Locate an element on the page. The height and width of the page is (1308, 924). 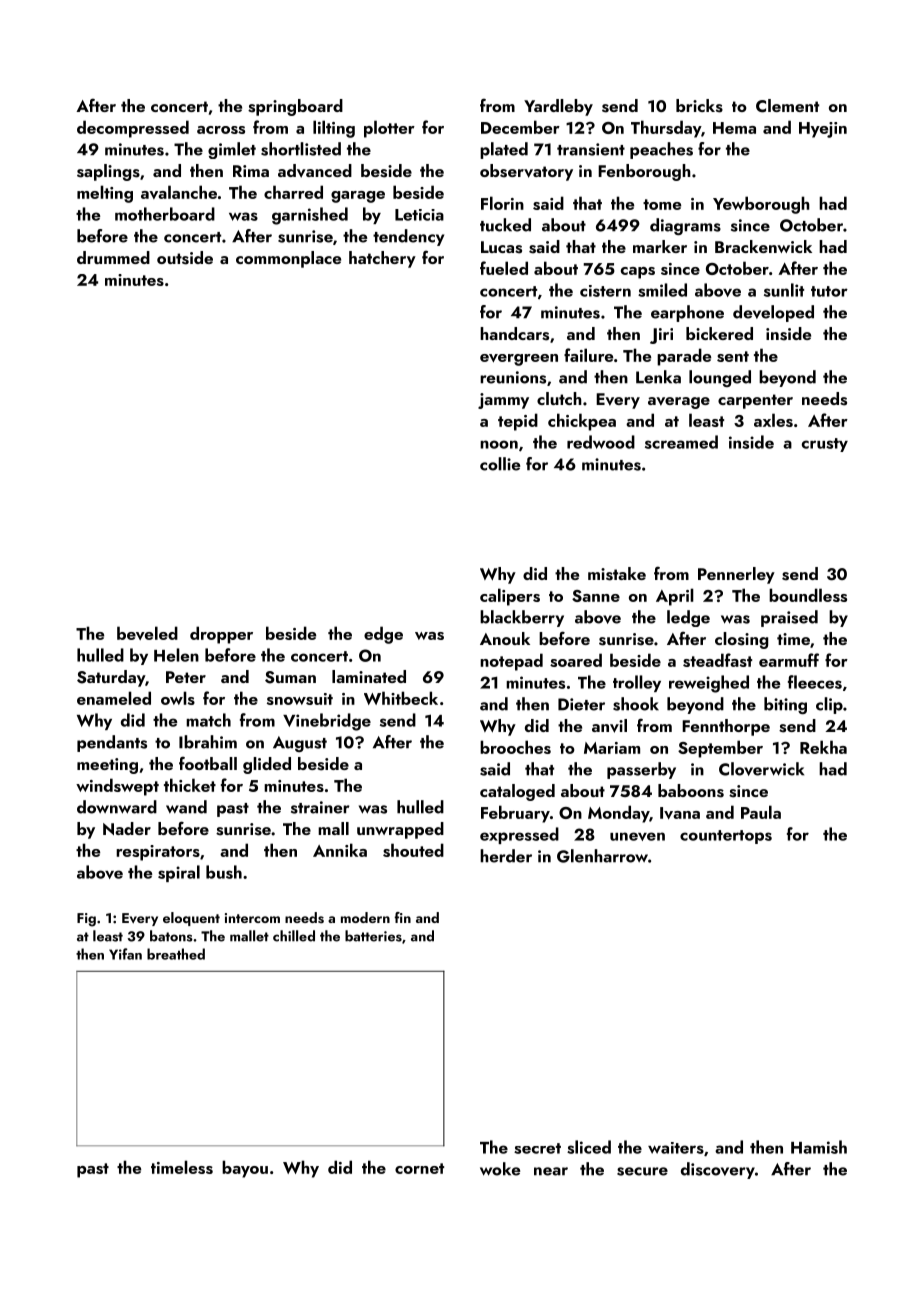
Rekha is located at coordinates (823, 747).
